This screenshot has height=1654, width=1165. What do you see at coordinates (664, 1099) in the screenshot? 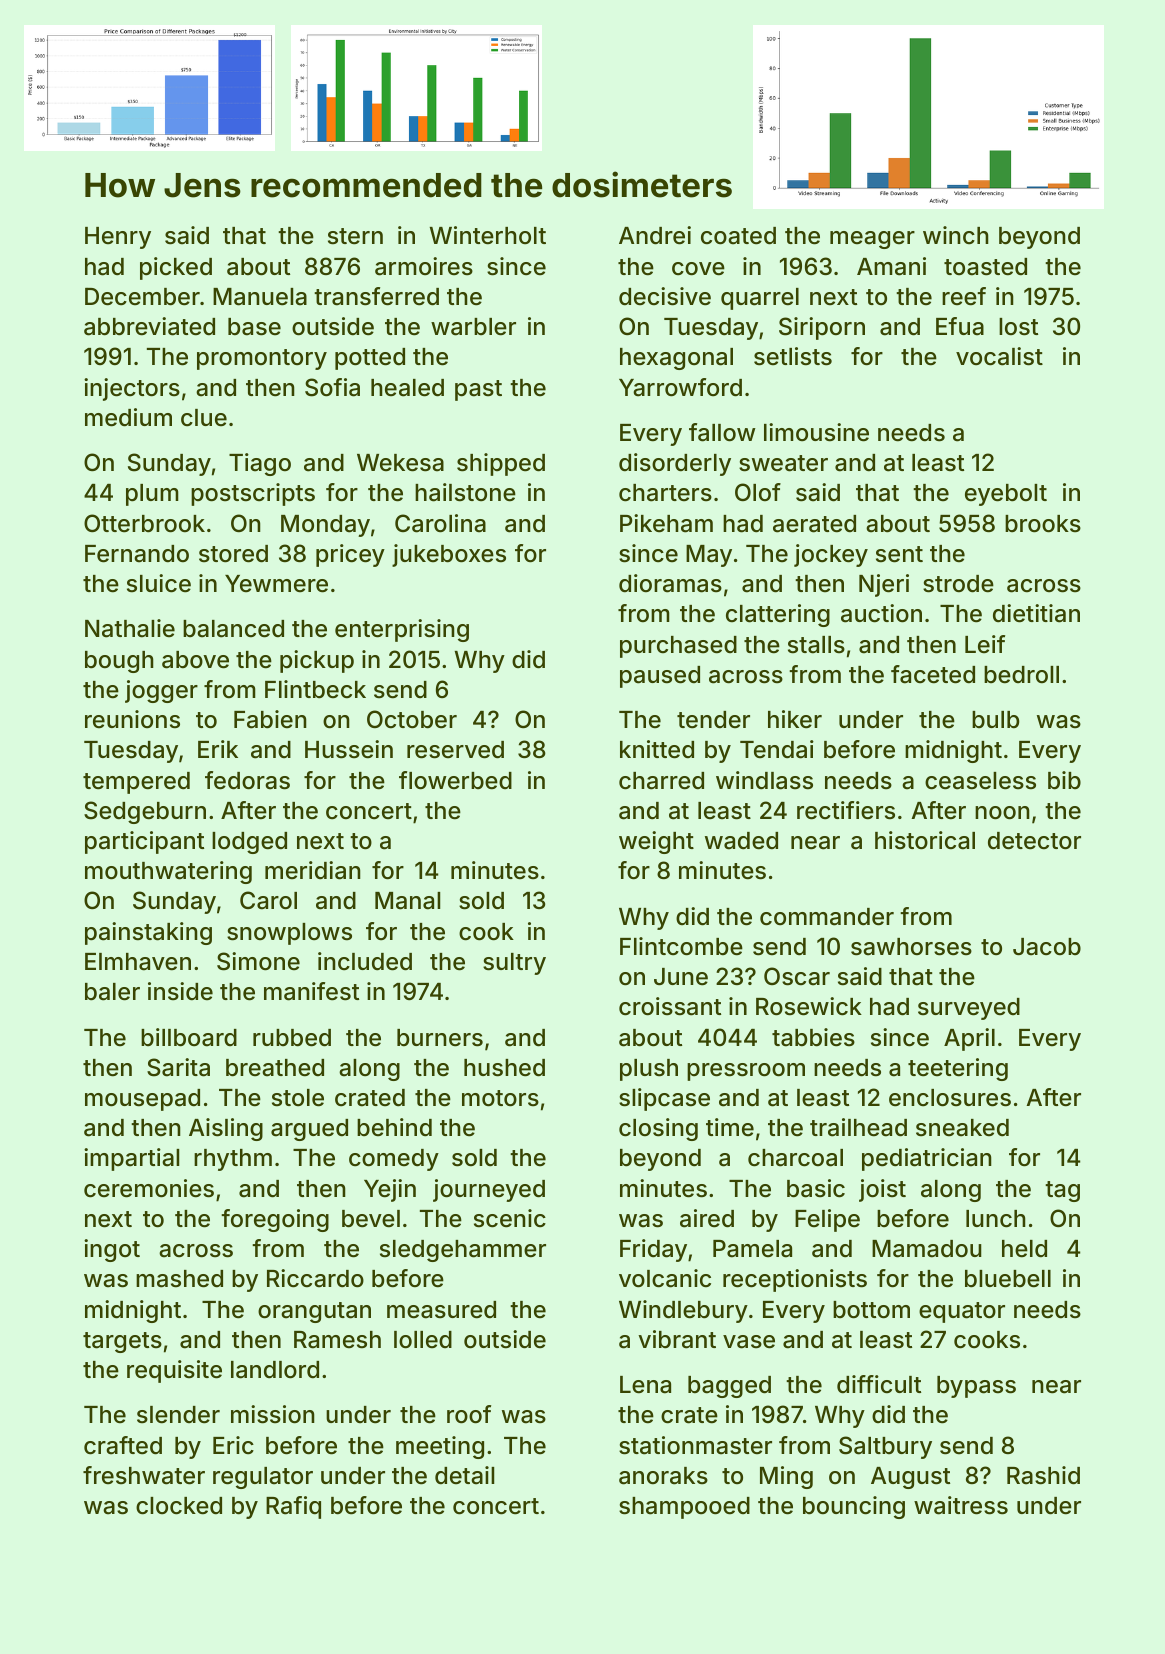
I see `slipcase` at bounding box center [664, 1099].
